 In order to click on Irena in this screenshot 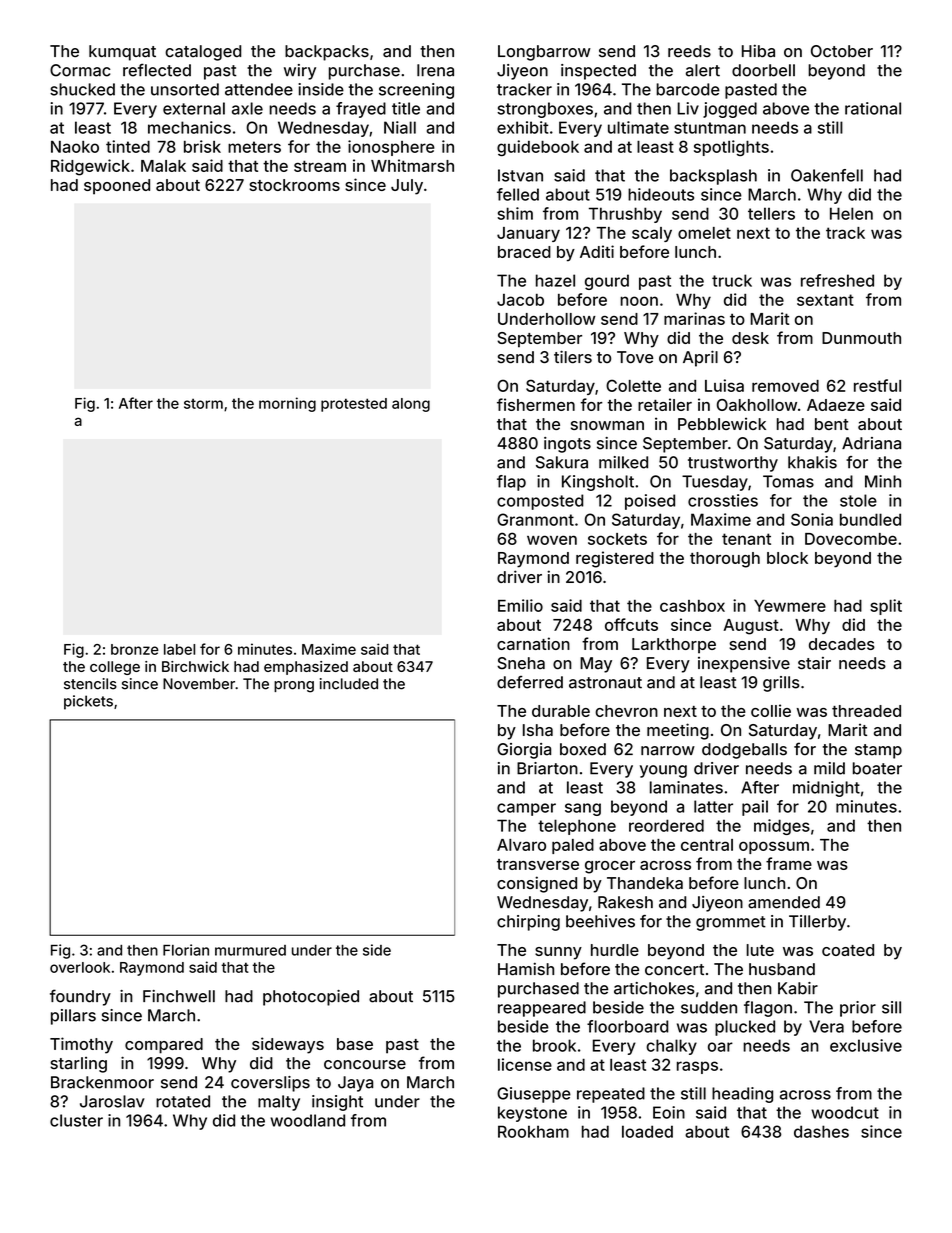, I will do `click(435, 70)`.
